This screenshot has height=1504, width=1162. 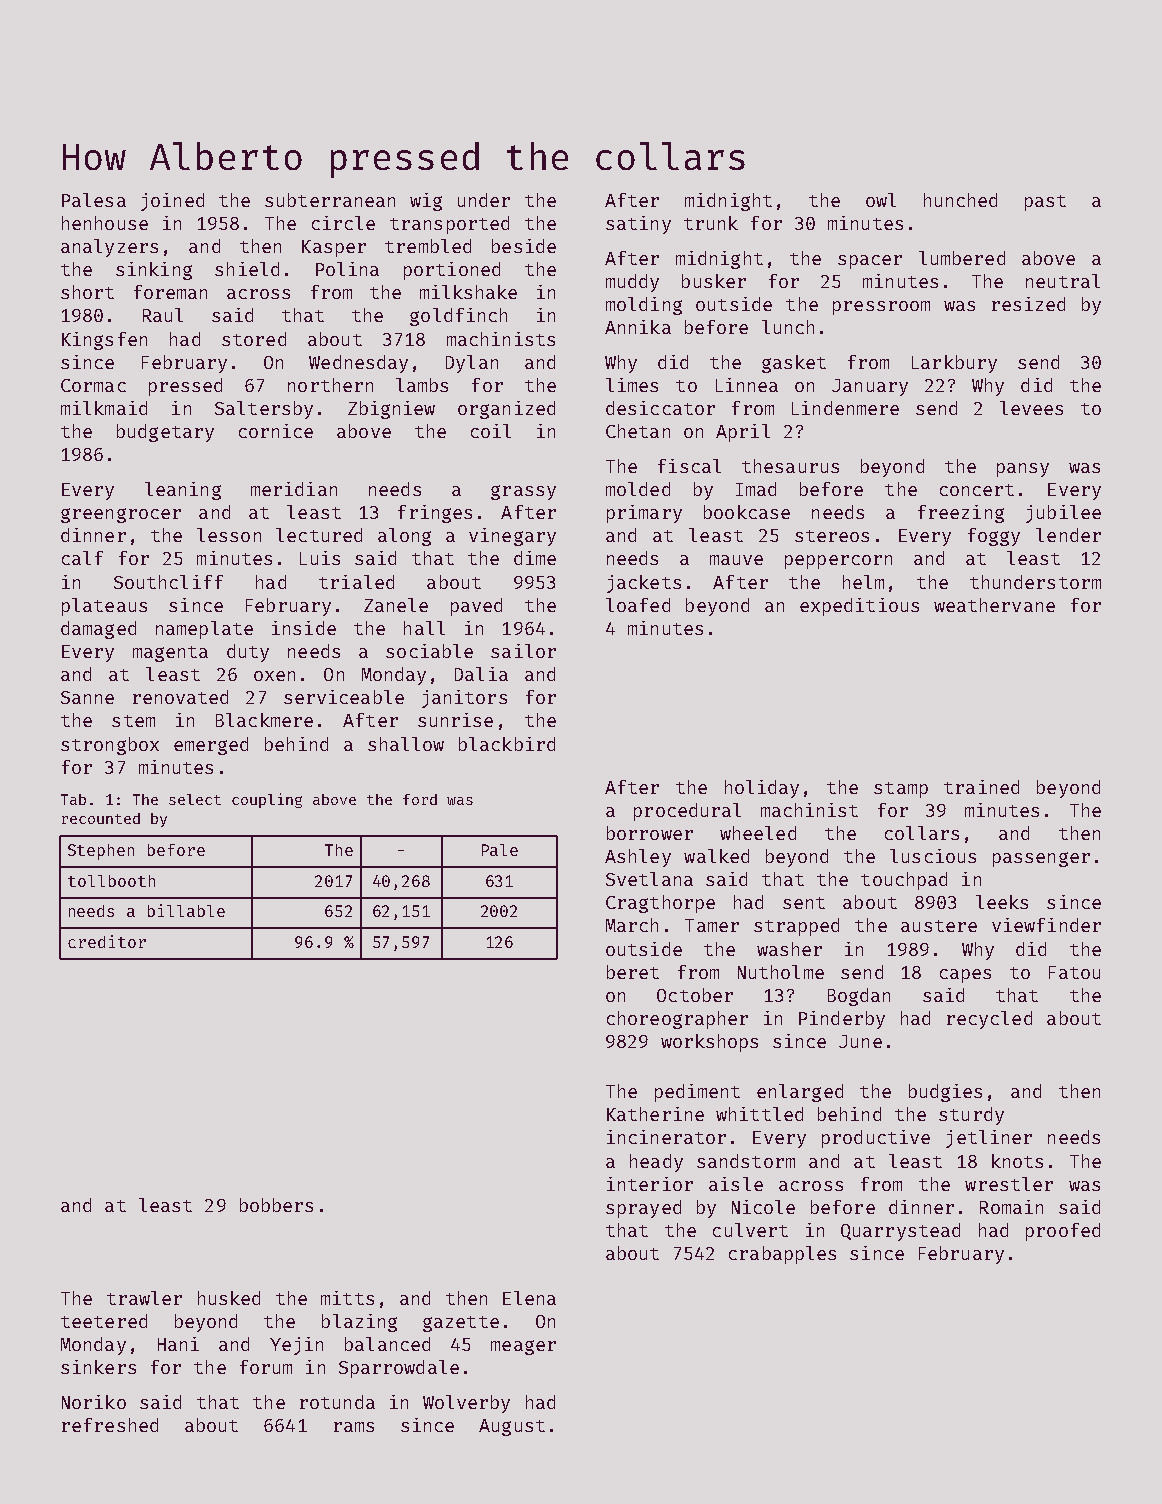 What do you see at coordinates (529, 1298) in the screenshot?
I see `Elena` at bounding box center [529, 1298].
